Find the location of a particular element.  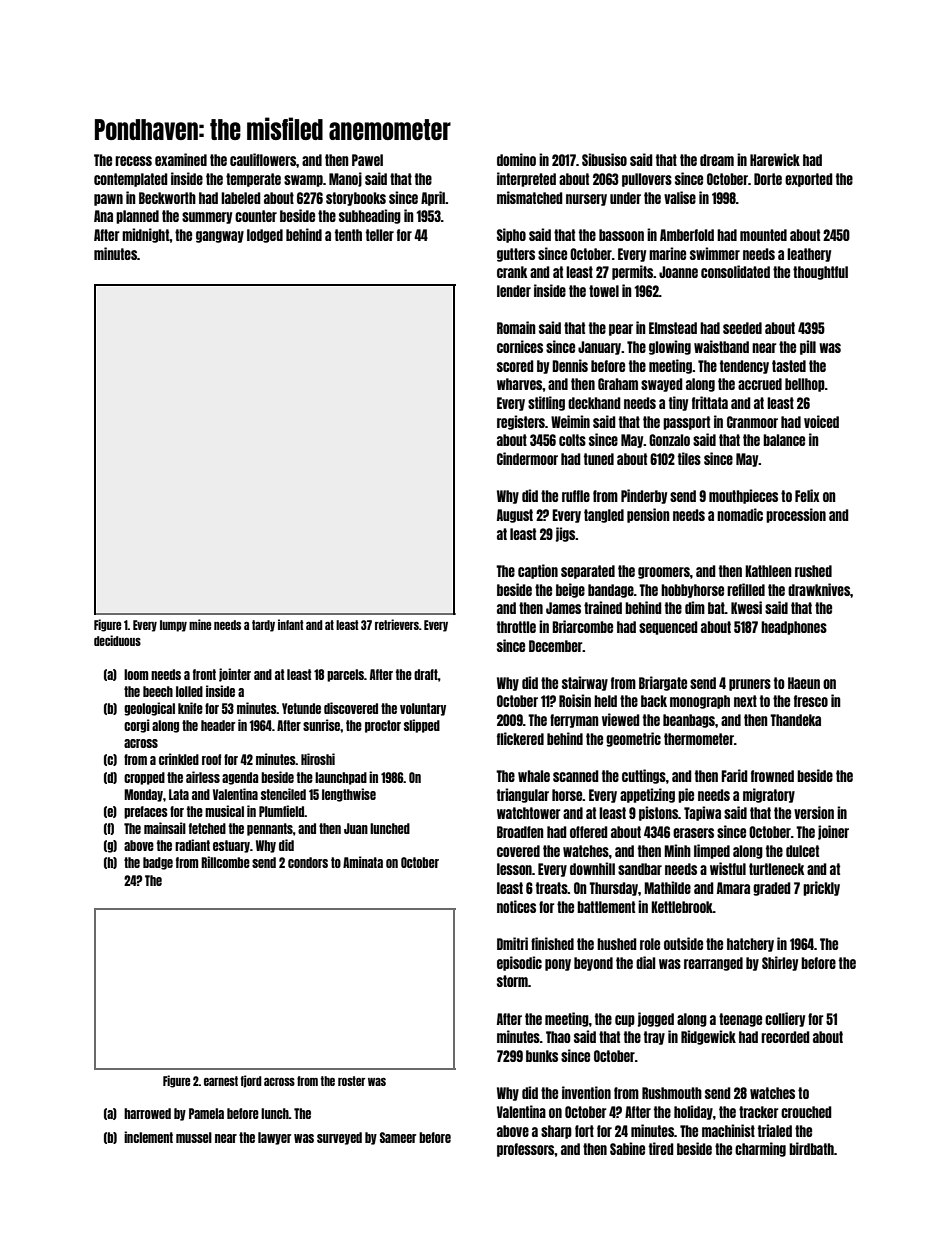

contemplated is located at coordinates (131, 180).
